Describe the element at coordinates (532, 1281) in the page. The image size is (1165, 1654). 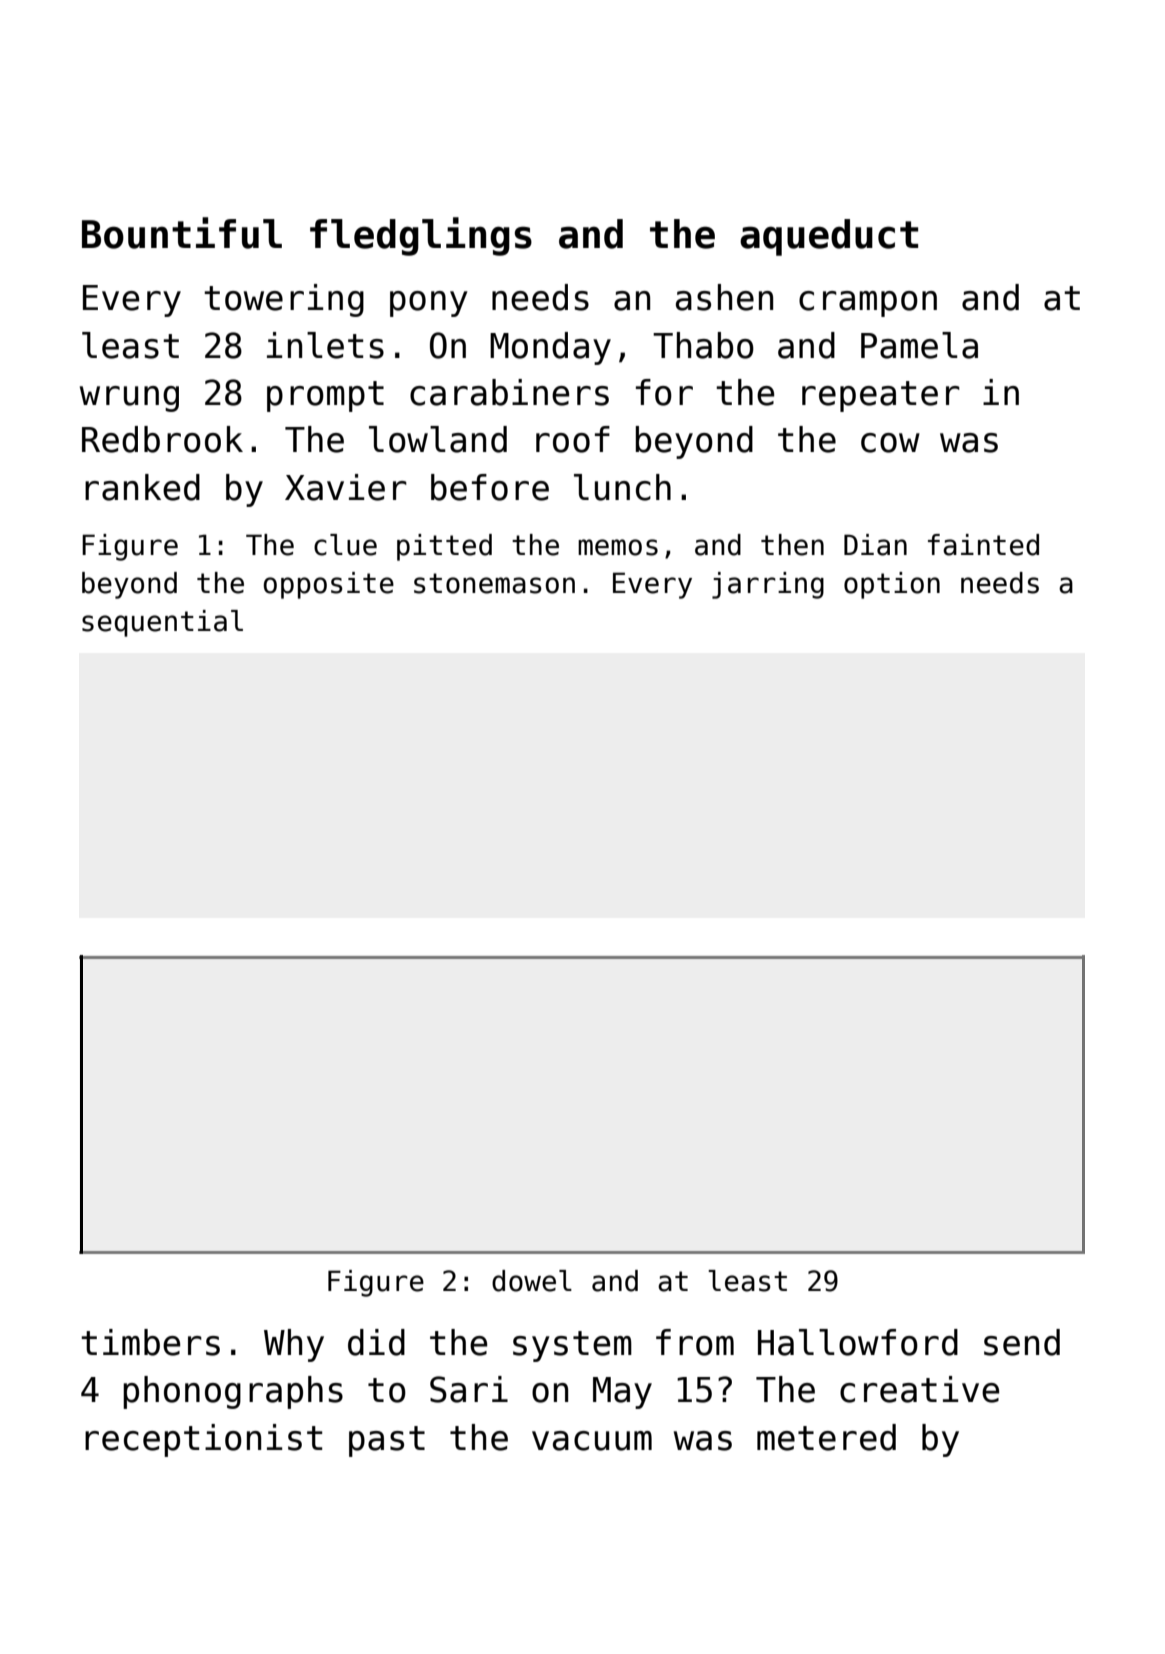
I see `dowel` at that location.
